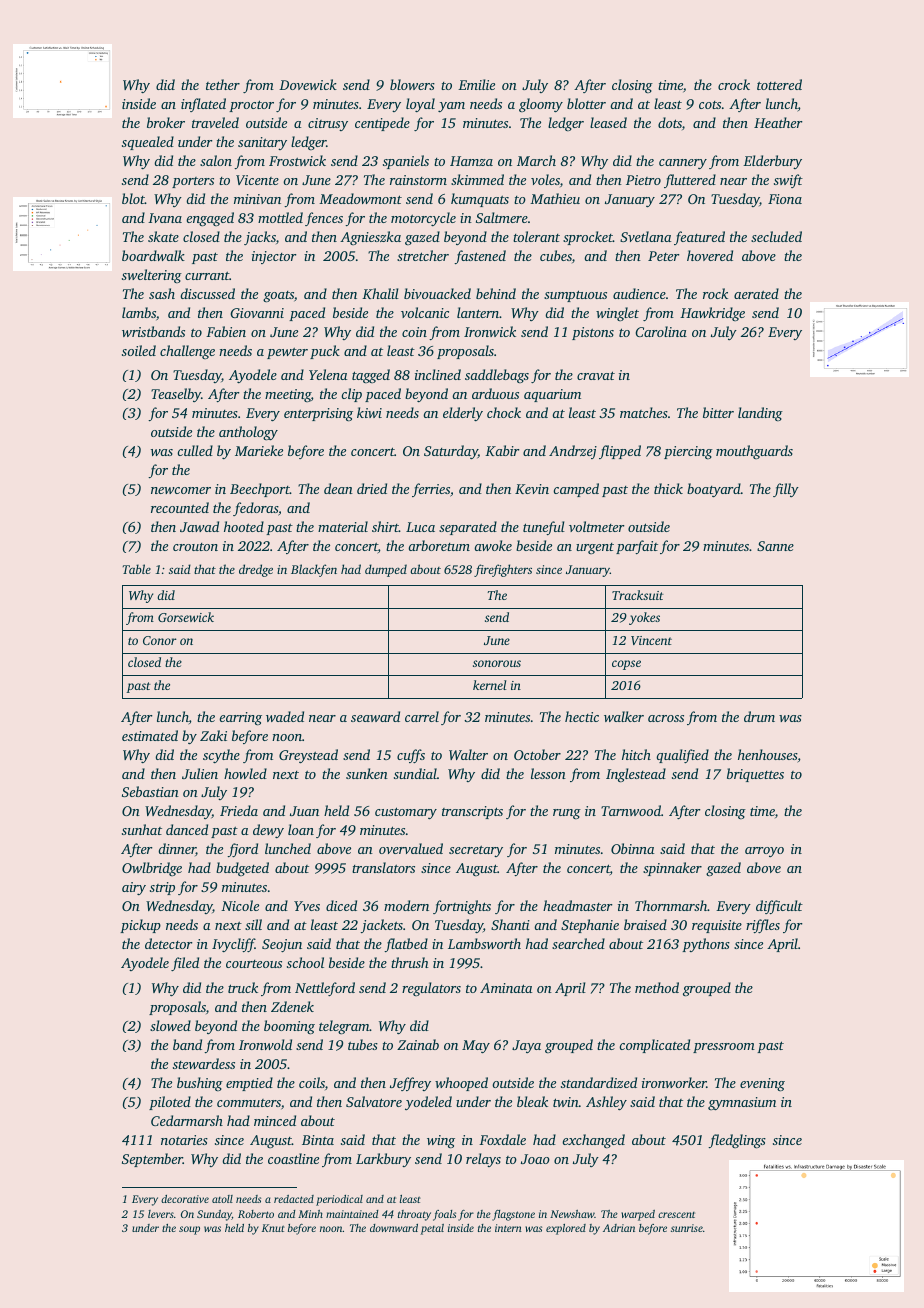 This screenshot has height=1308, width=924. Describe the element at coordinates (690, 181) in the screenshot. I see `fluttered` at that location.
